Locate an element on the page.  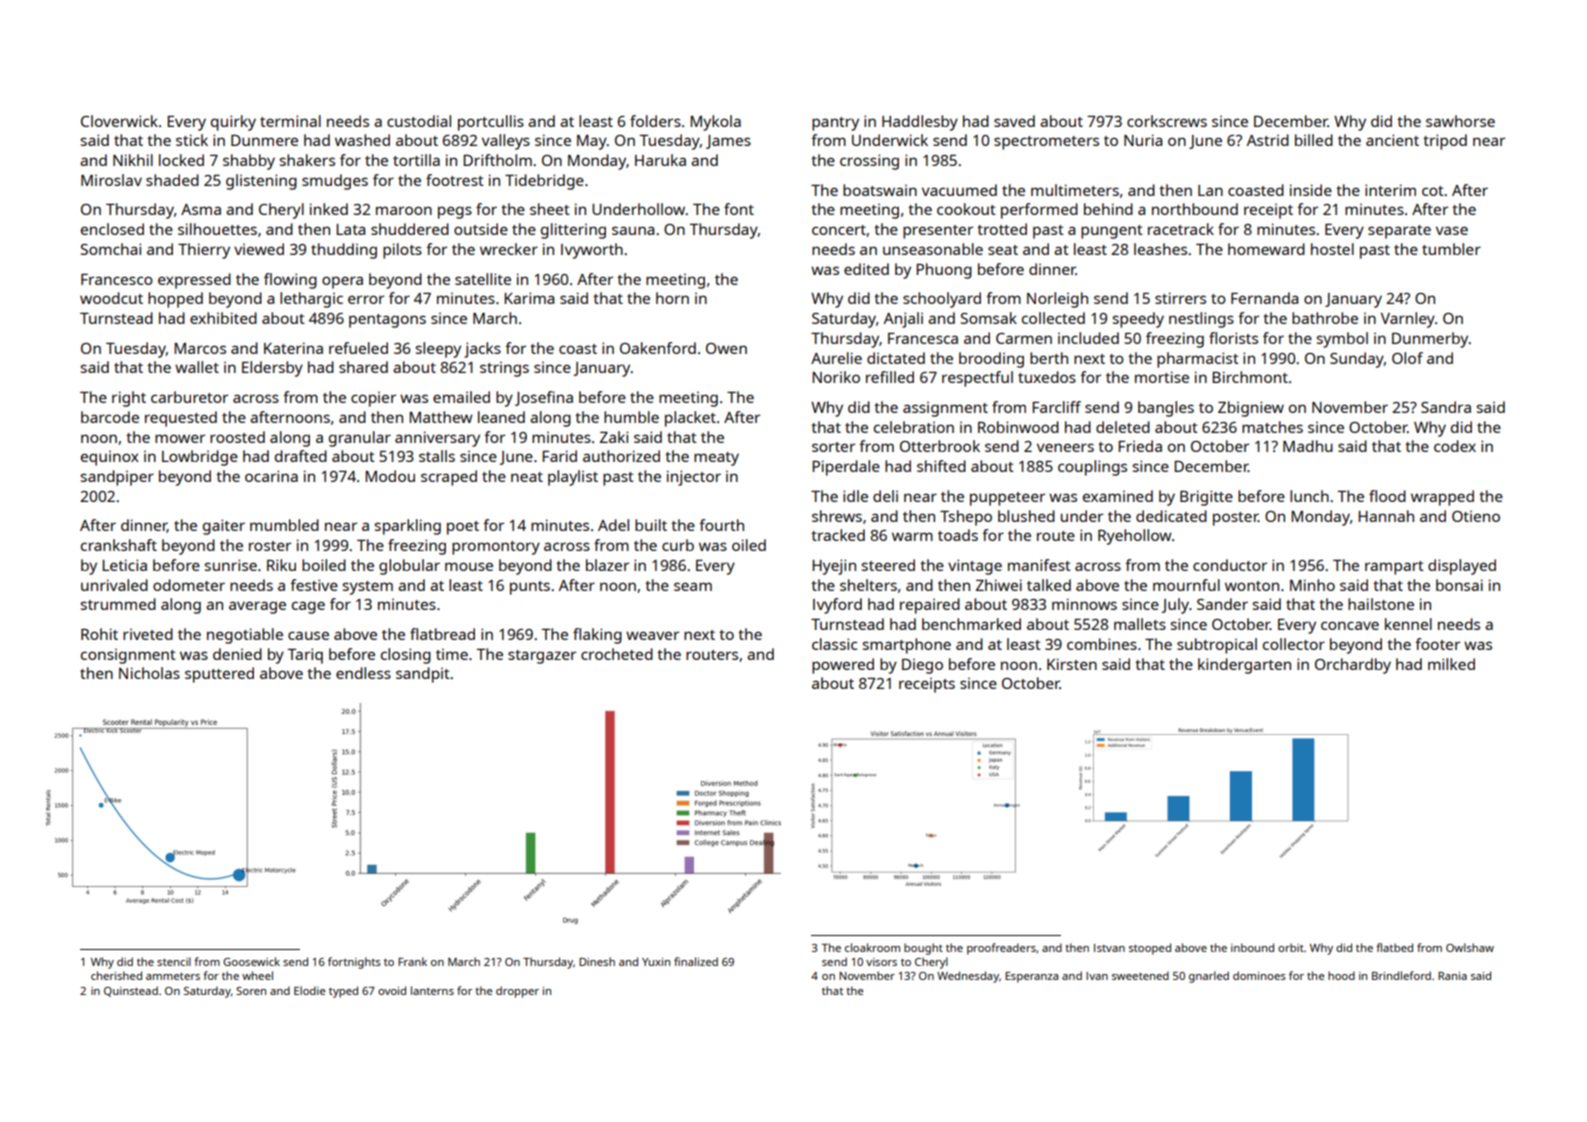
manifest is located at coordinates (1039, 565).
